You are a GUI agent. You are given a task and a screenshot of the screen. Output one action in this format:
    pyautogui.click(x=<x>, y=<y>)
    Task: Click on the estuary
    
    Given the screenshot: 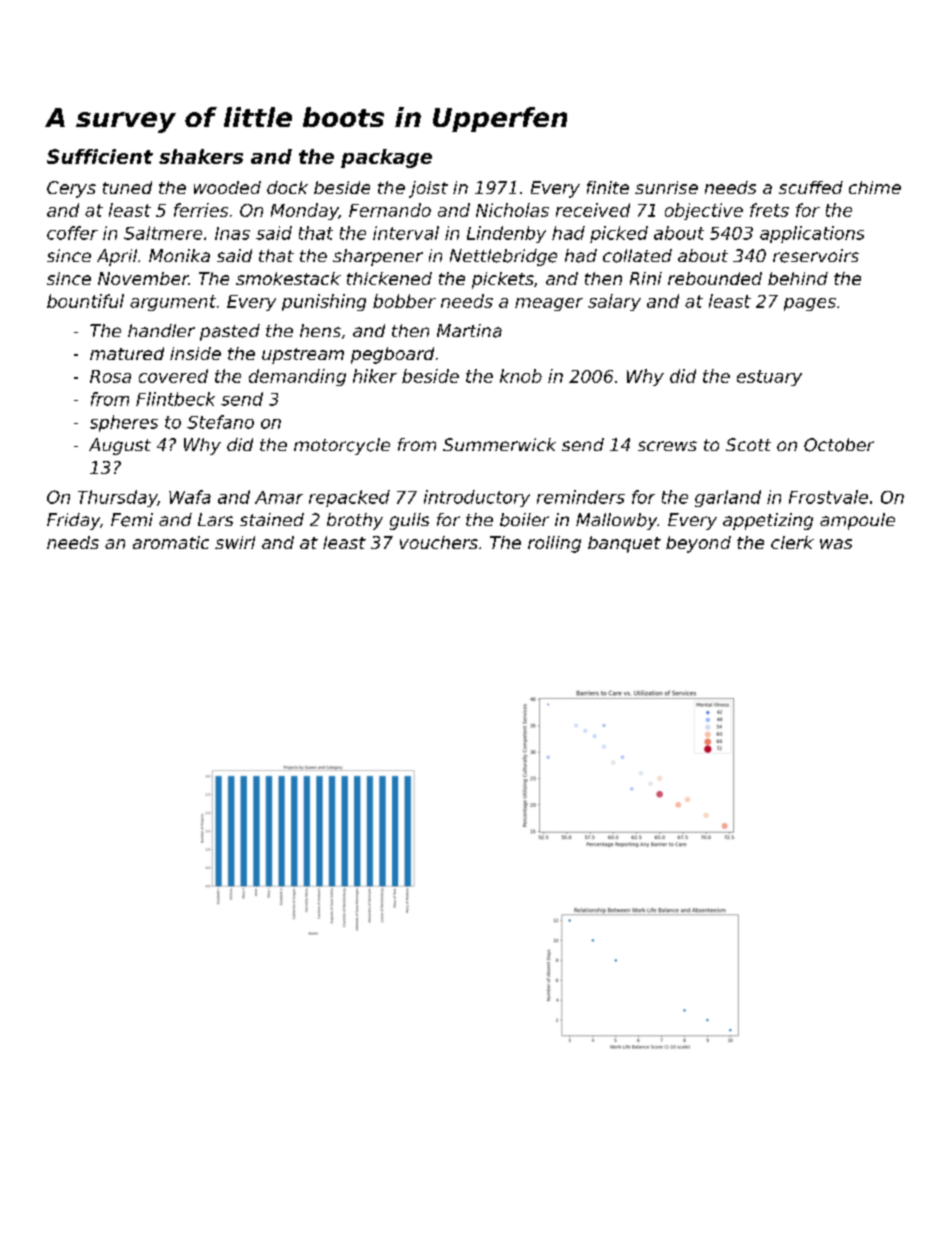 What is the action you would take?
    pyautogui.click(x=769, y=378)
